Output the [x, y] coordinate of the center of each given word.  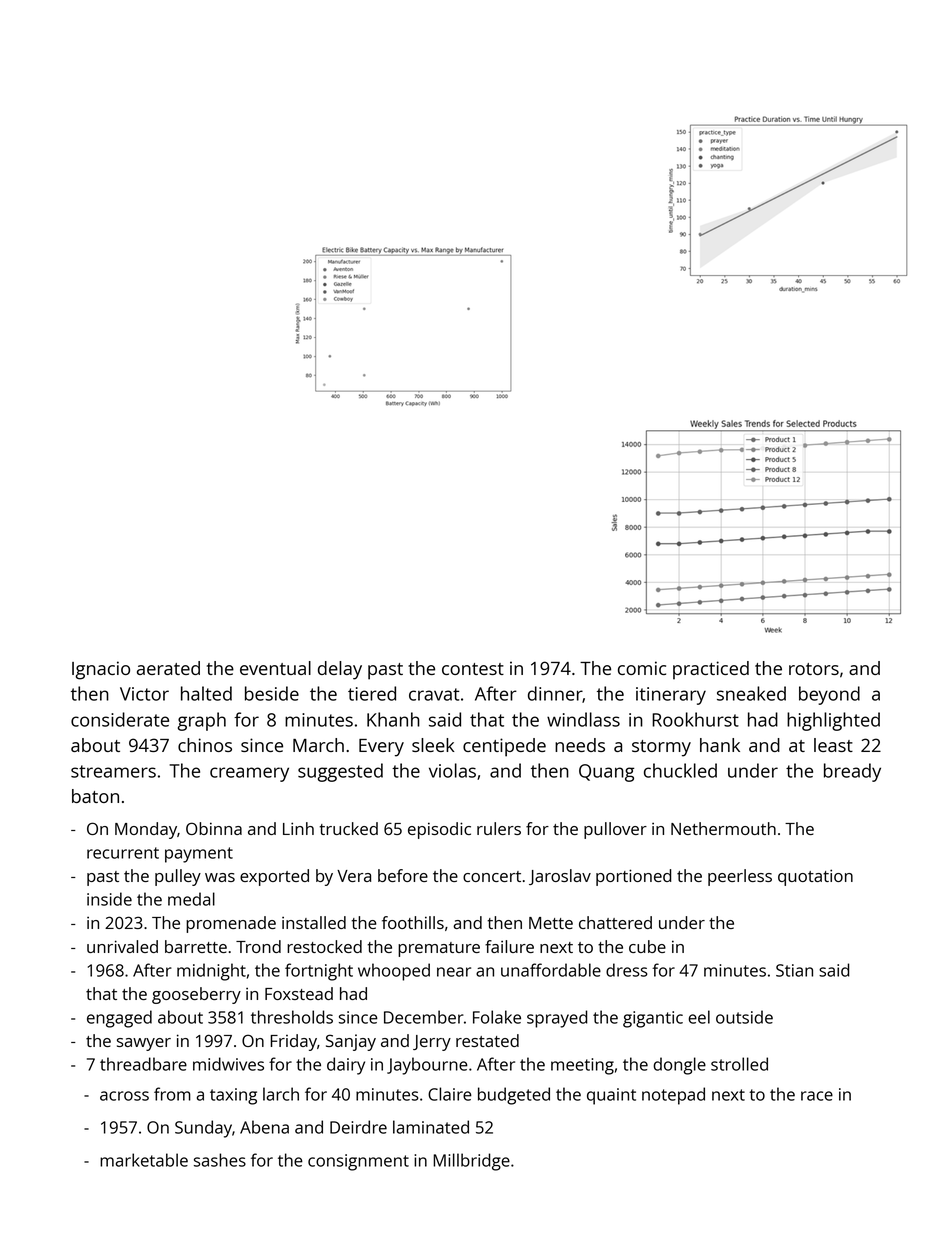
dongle [679, 1066]
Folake [497, 1017]
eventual [275, 668]
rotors [814, 669]
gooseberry [196, 995]
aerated [168, 668]
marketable [144, 1160]
